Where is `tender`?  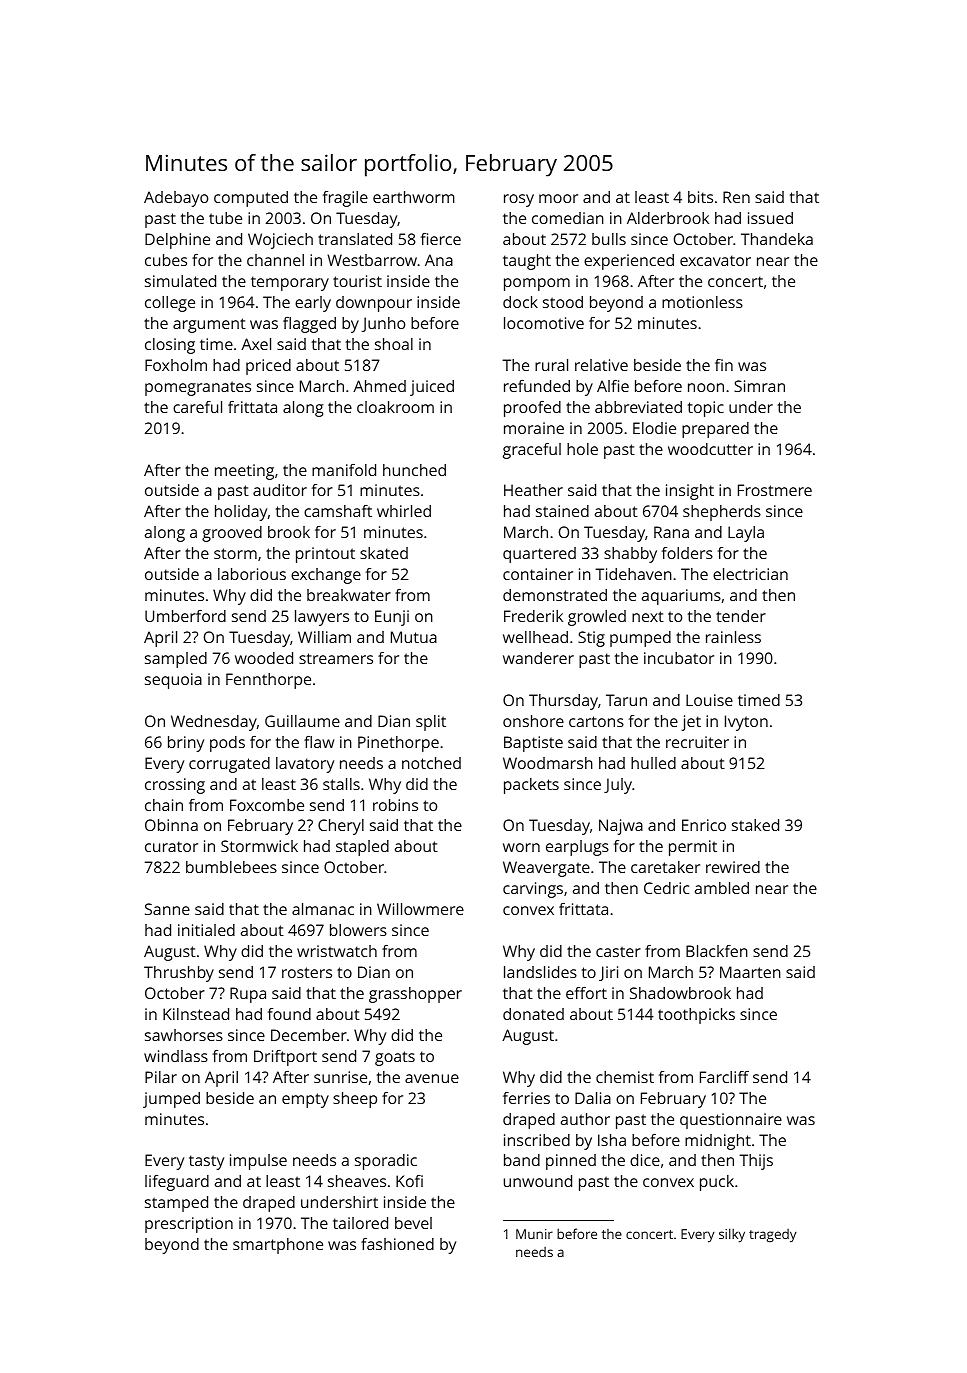
tender is located at coordinates (741, 616).
